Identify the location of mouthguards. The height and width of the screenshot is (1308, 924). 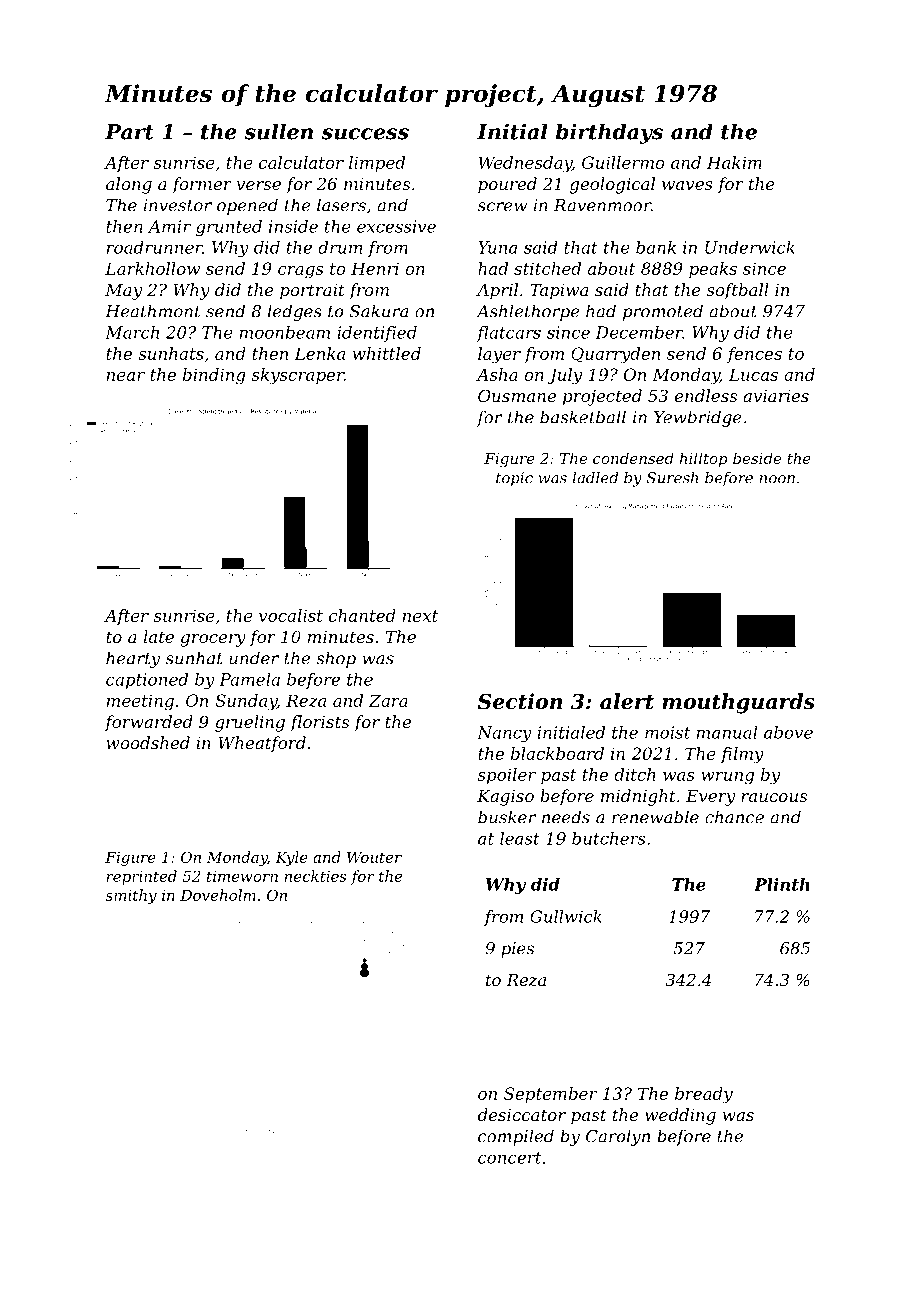
(738, 703).
